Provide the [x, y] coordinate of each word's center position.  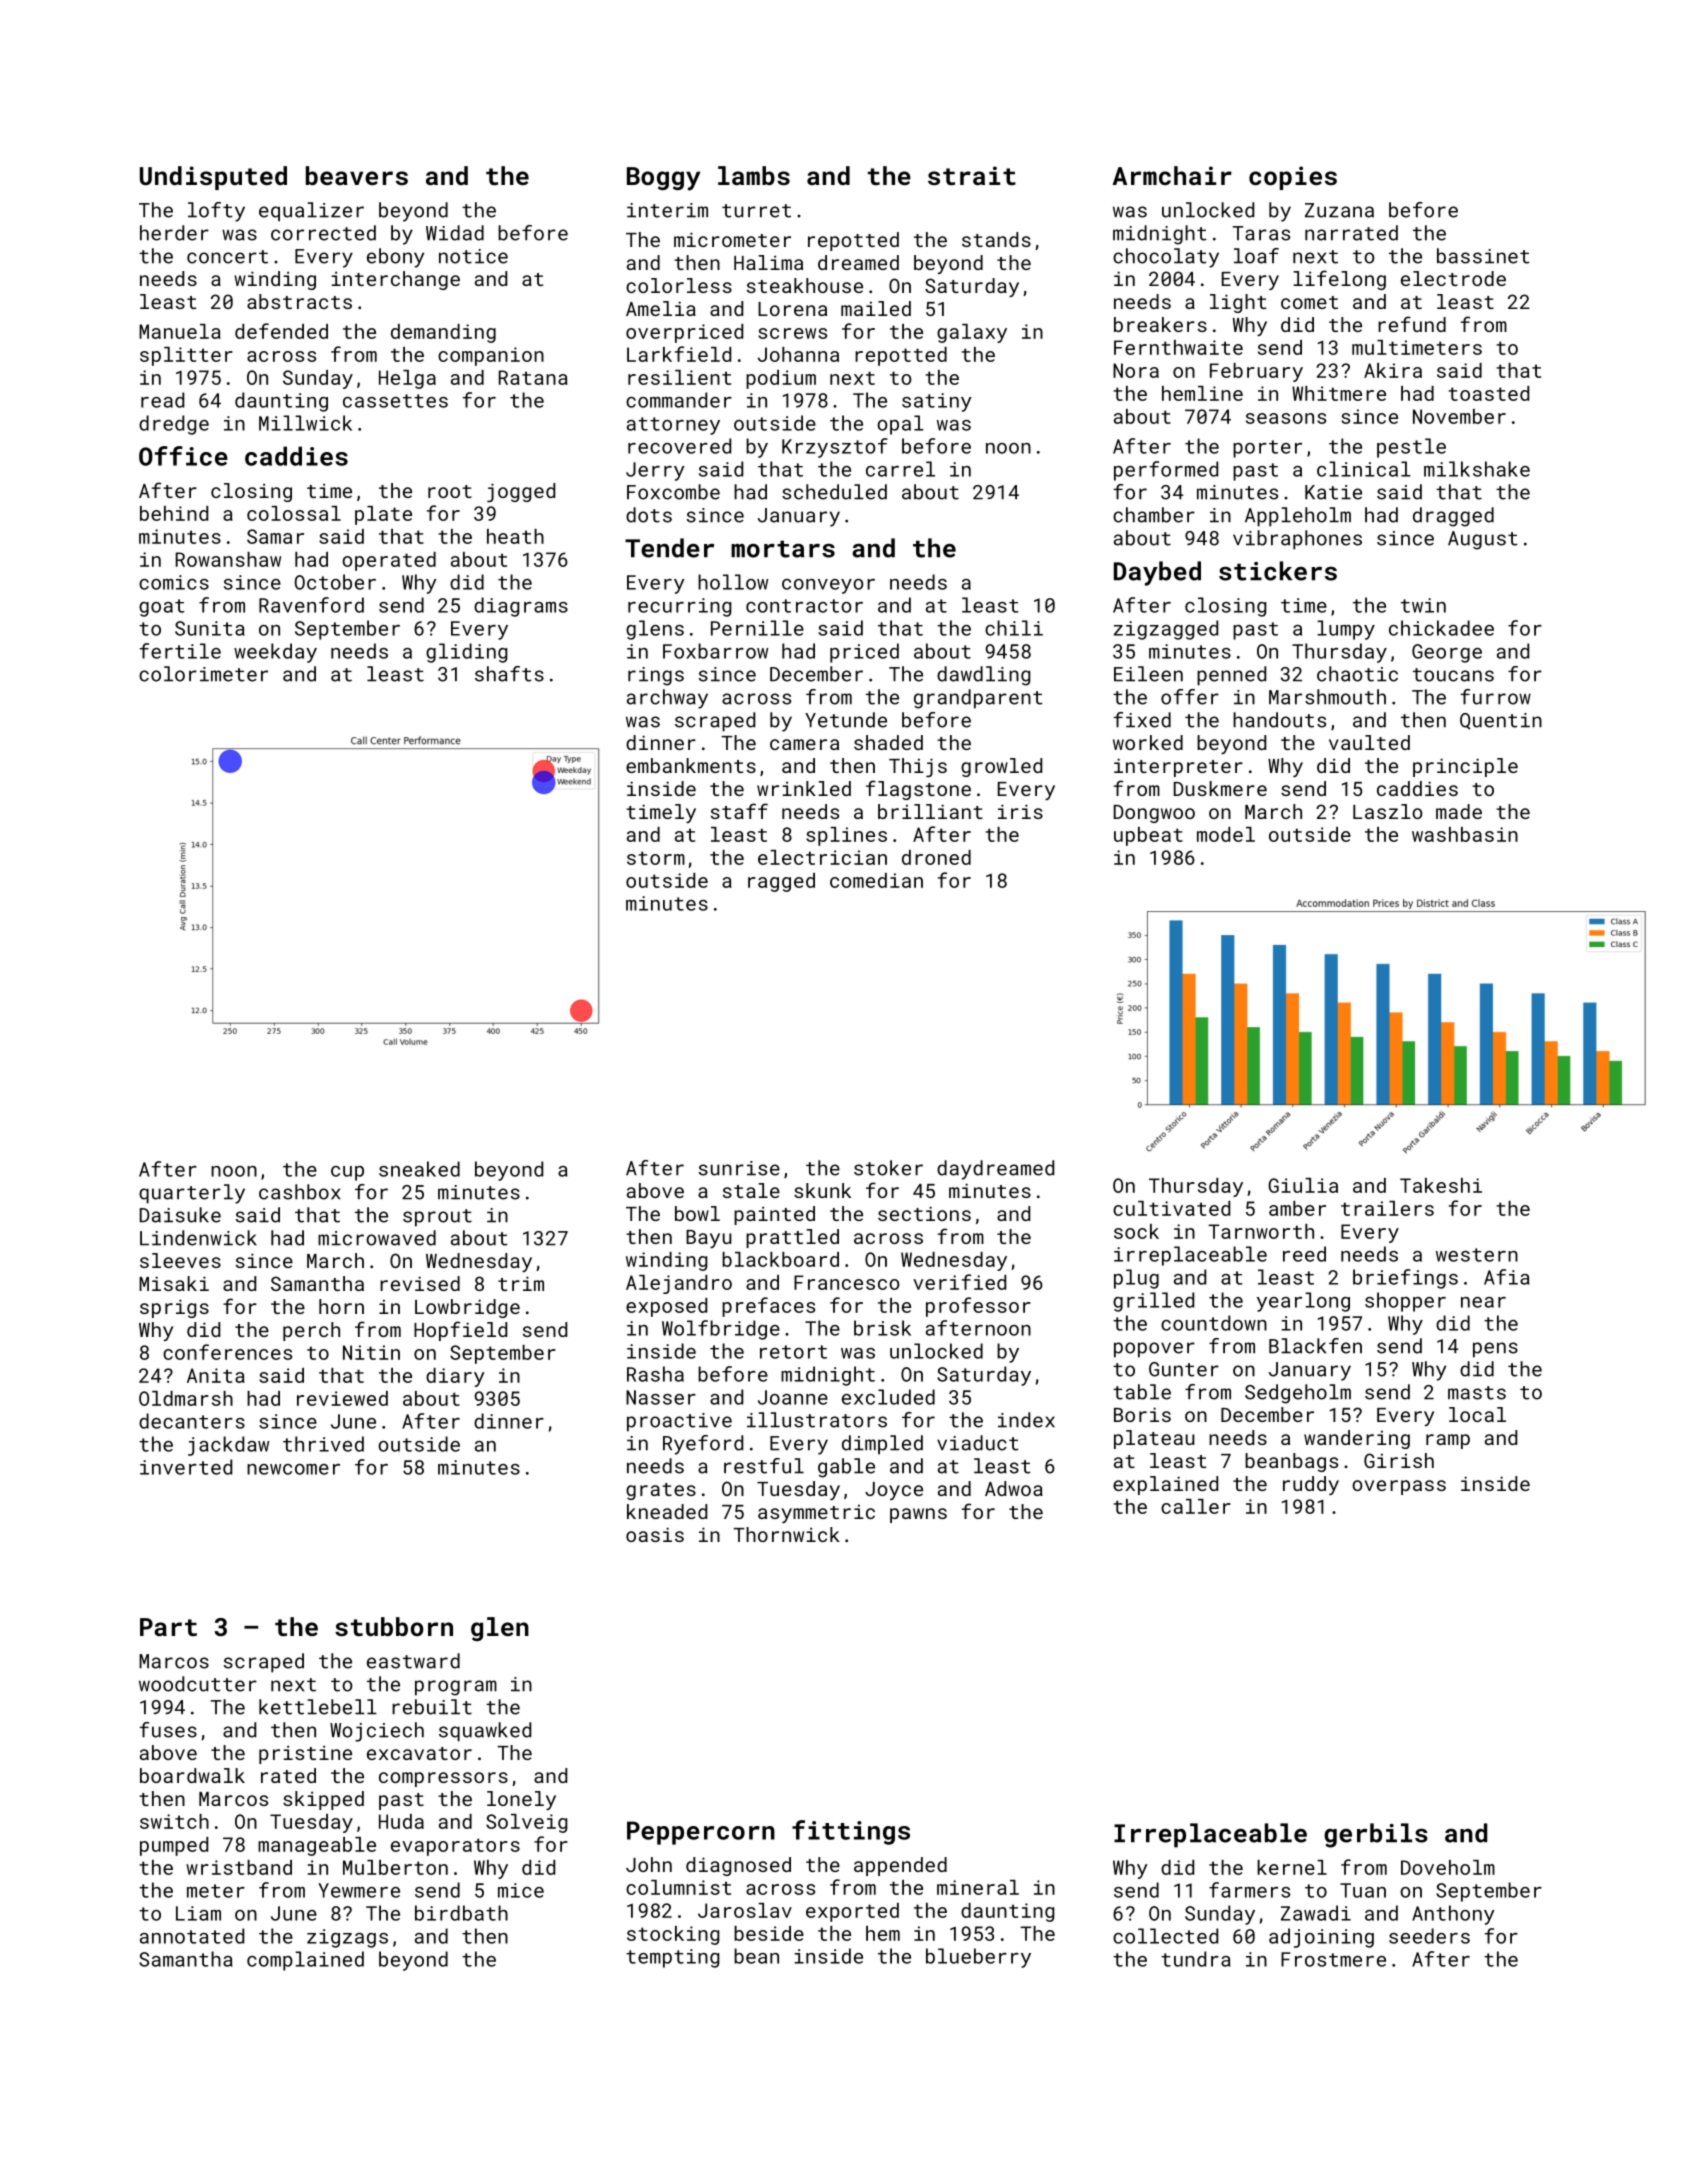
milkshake [1477, 469]
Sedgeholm [1298, 1394]
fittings [851, 1832]
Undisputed [213, 178]
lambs [754, 175]
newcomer [293, 1469]
